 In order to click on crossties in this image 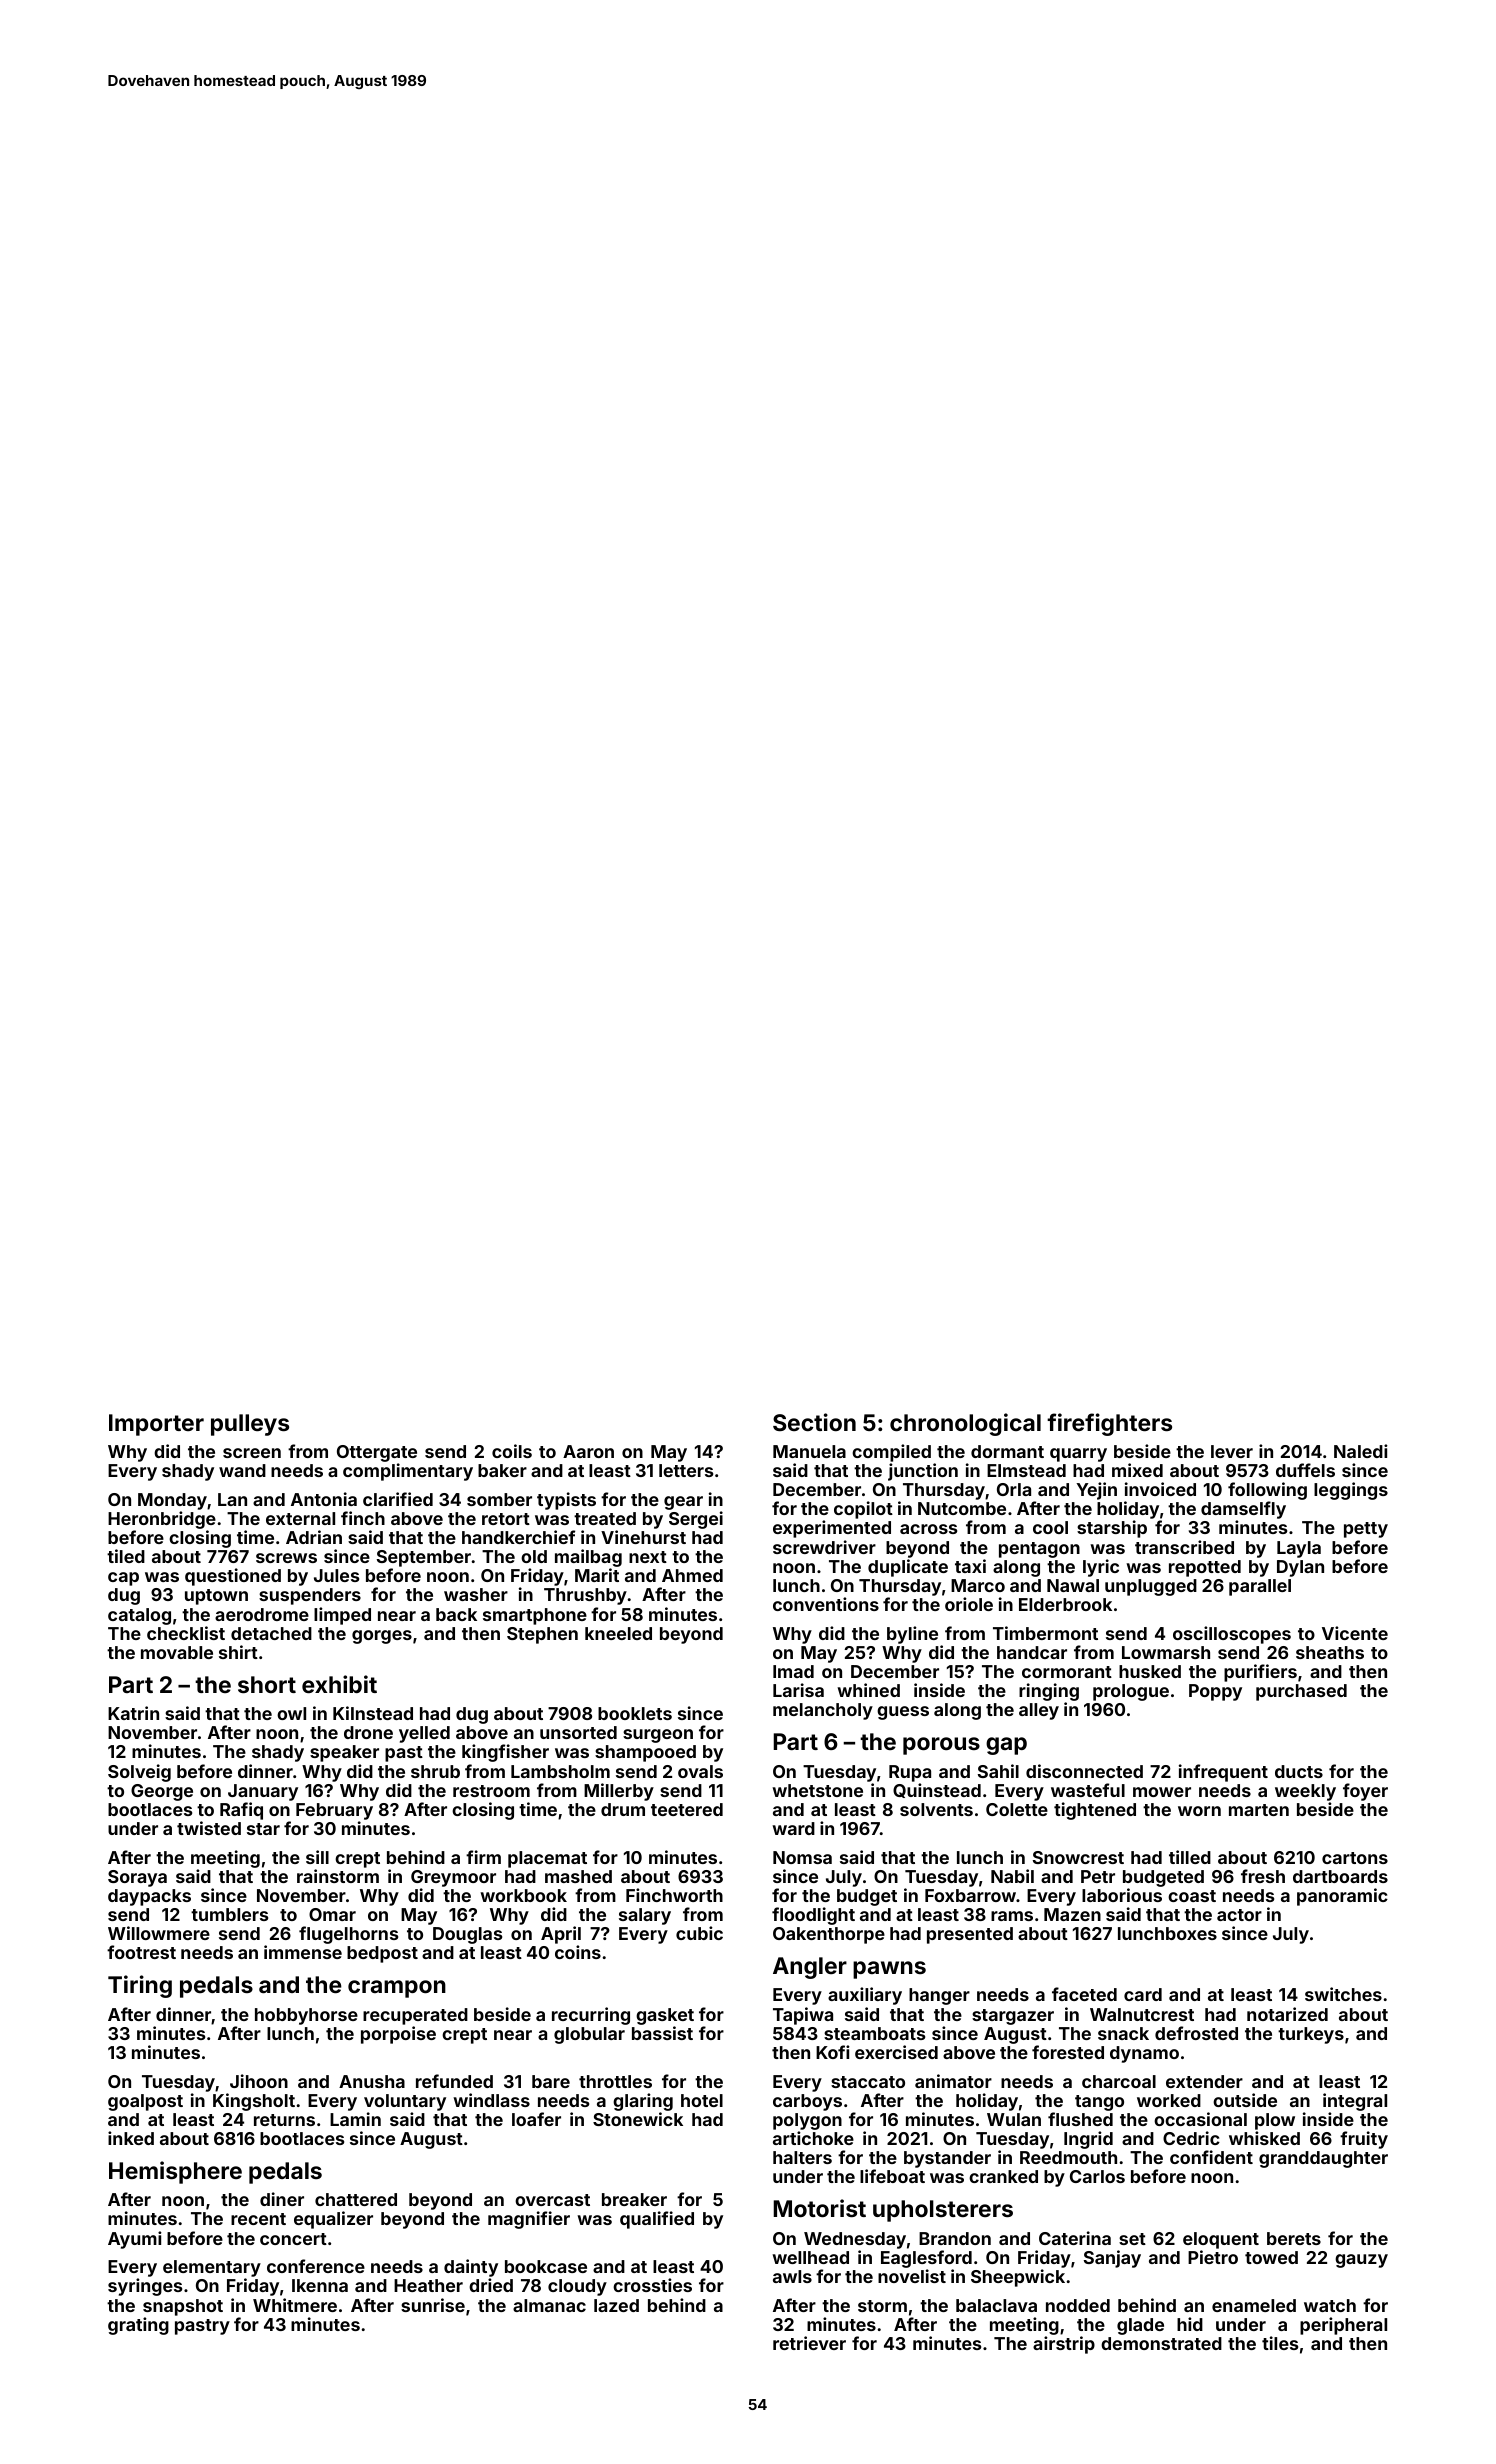, I will do `click(652, 2285)`.
